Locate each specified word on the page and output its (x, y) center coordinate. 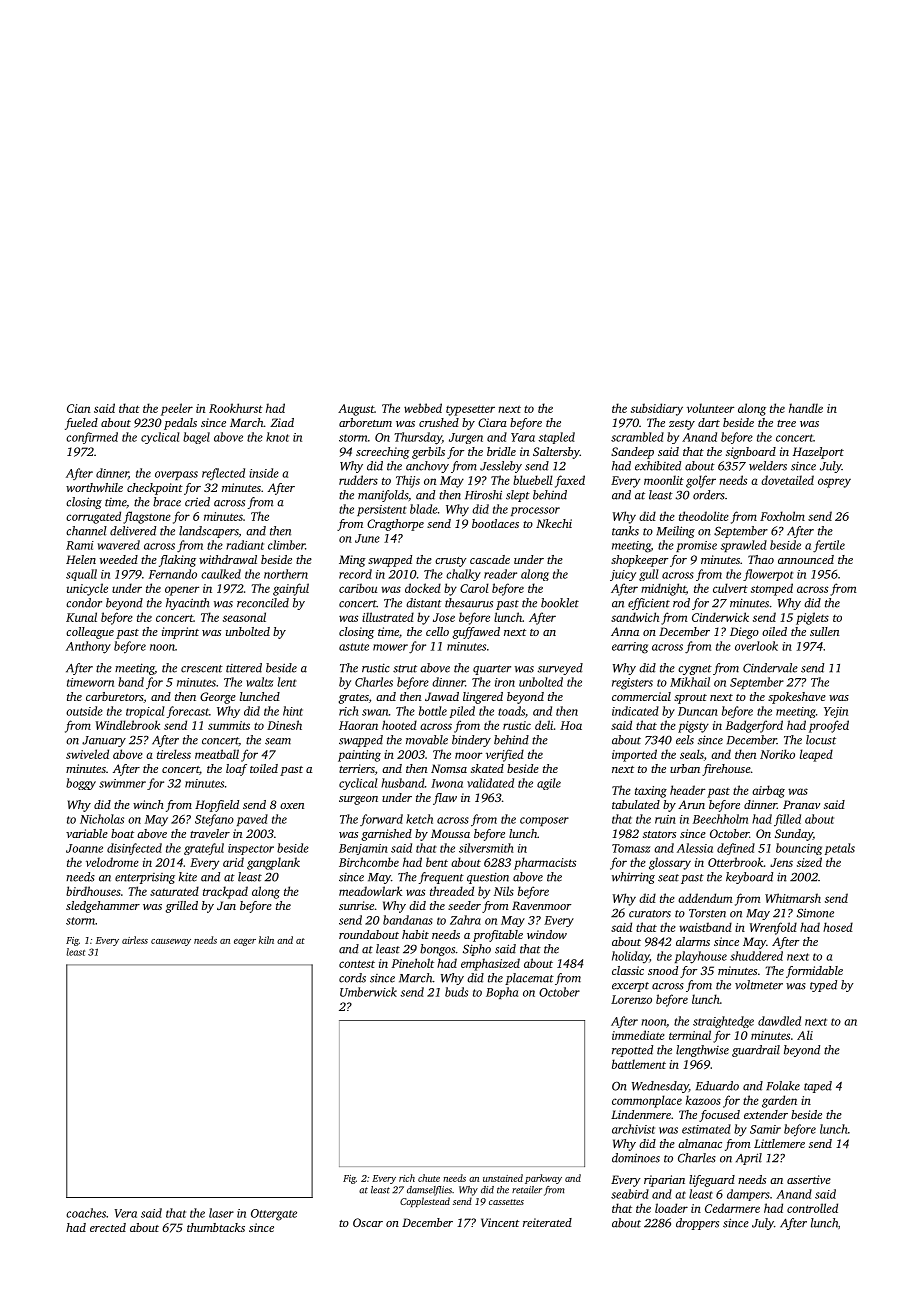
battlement (639, 1064)
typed (823, 986)
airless (135, 940)
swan (375, 712)
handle (806, 408)
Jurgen (466, 438)
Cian (78, 408)
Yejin (836, 712)
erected (108, 1227)
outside (84, 711)
